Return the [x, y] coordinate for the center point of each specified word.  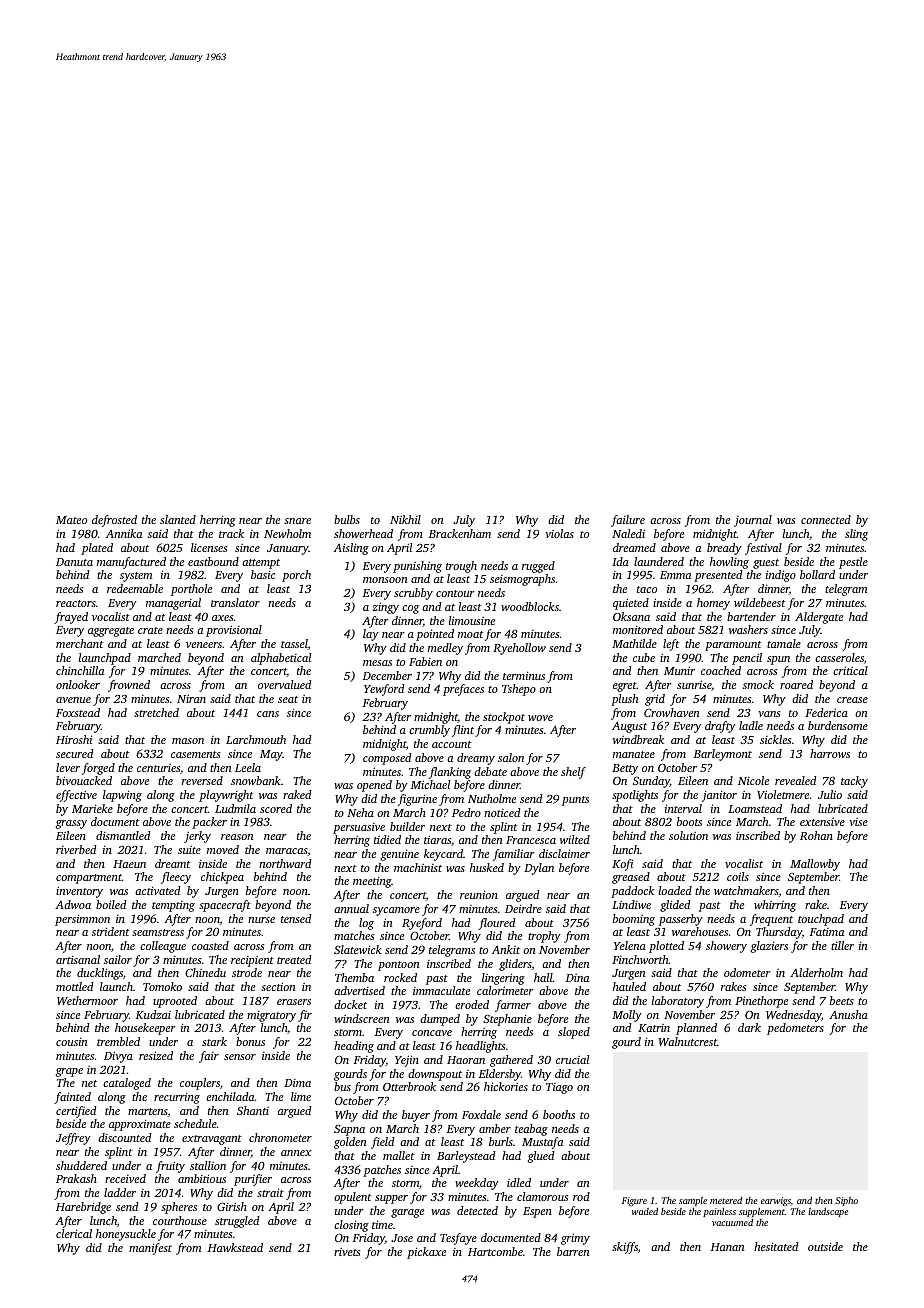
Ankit [506, 949]
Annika [124, 533]
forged [98, 769]
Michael [430, 784]
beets [842, 1000]
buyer [416, 1116]
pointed [435, 635]
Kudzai [153, 1014]
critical [850, 670]
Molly [627, 1016]
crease [852, 700]
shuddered [81, 1165]
